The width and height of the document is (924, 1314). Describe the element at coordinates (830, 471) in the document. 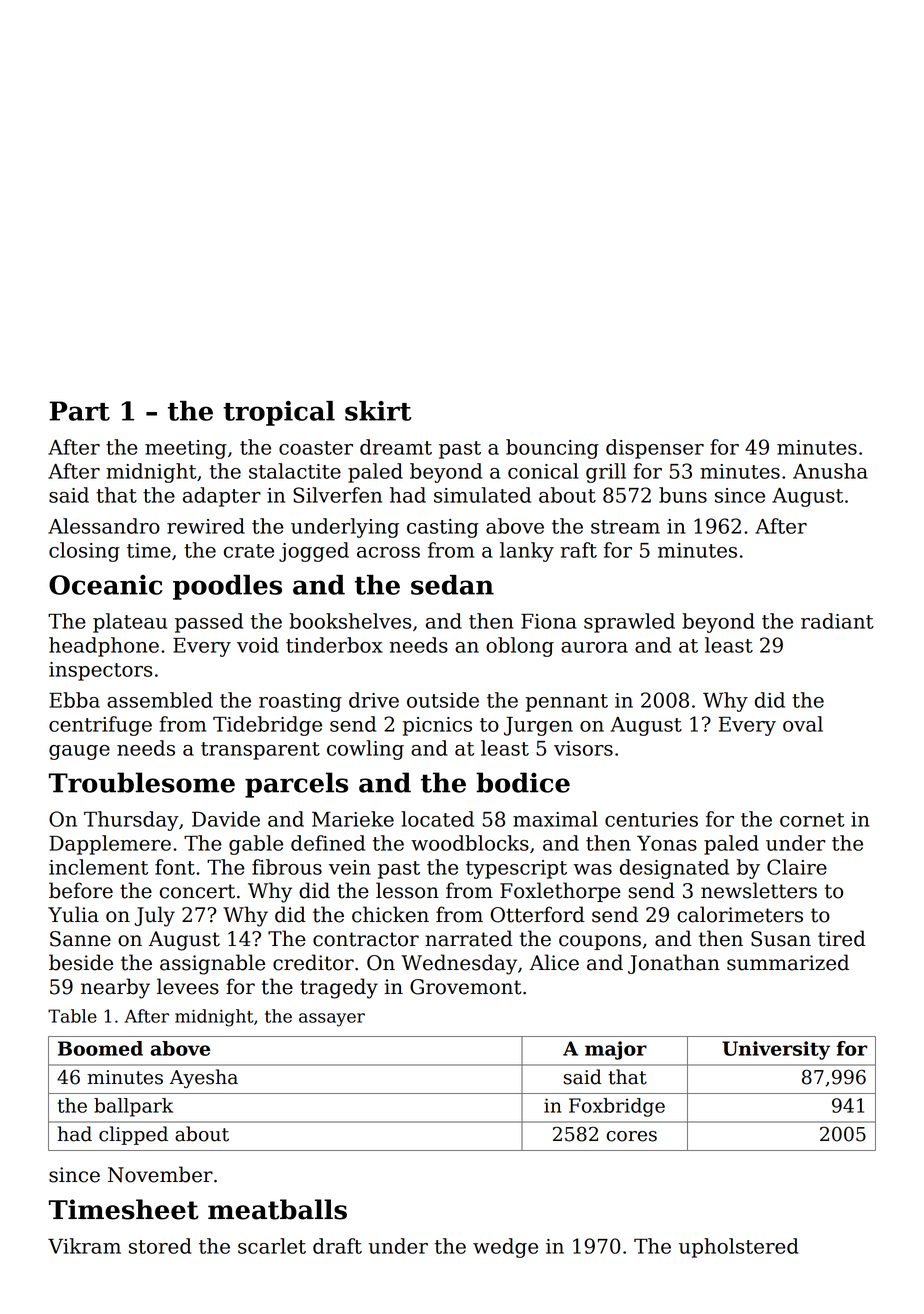

I see `Anusha` at that location.
